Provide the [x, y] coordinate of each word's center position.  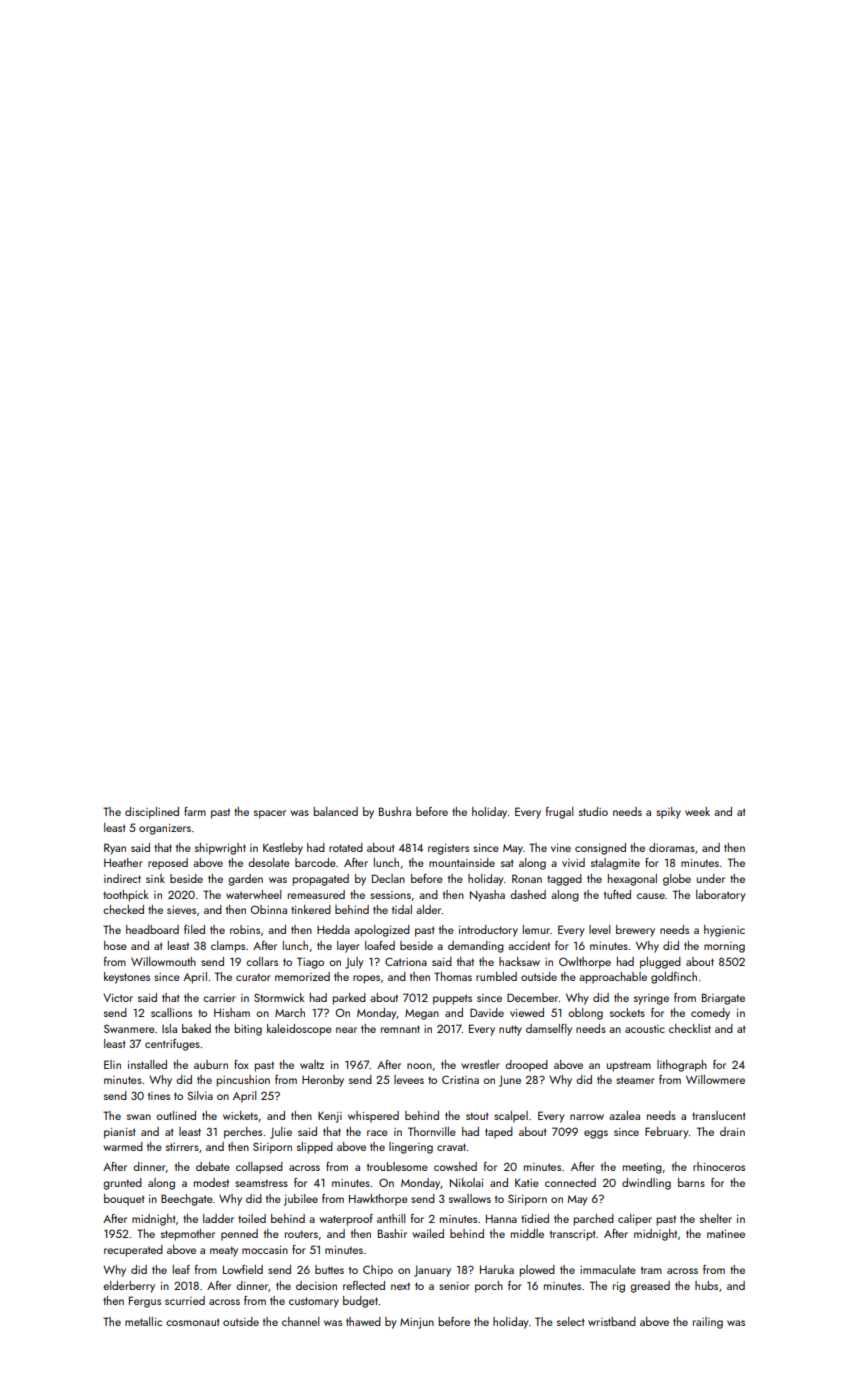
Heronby [323, 1081]
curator [253, 977]
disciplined [152, 813]
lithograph [682, 1066]
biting [248, 1030]
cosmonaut [193, 1322]
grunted [122, 1184]
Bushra [395, 811]
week [697, 811]
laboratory [720, 896]
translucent [719, 1115]
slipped [315, 1148]
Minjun [417, 1323]
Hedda [333, 929]
